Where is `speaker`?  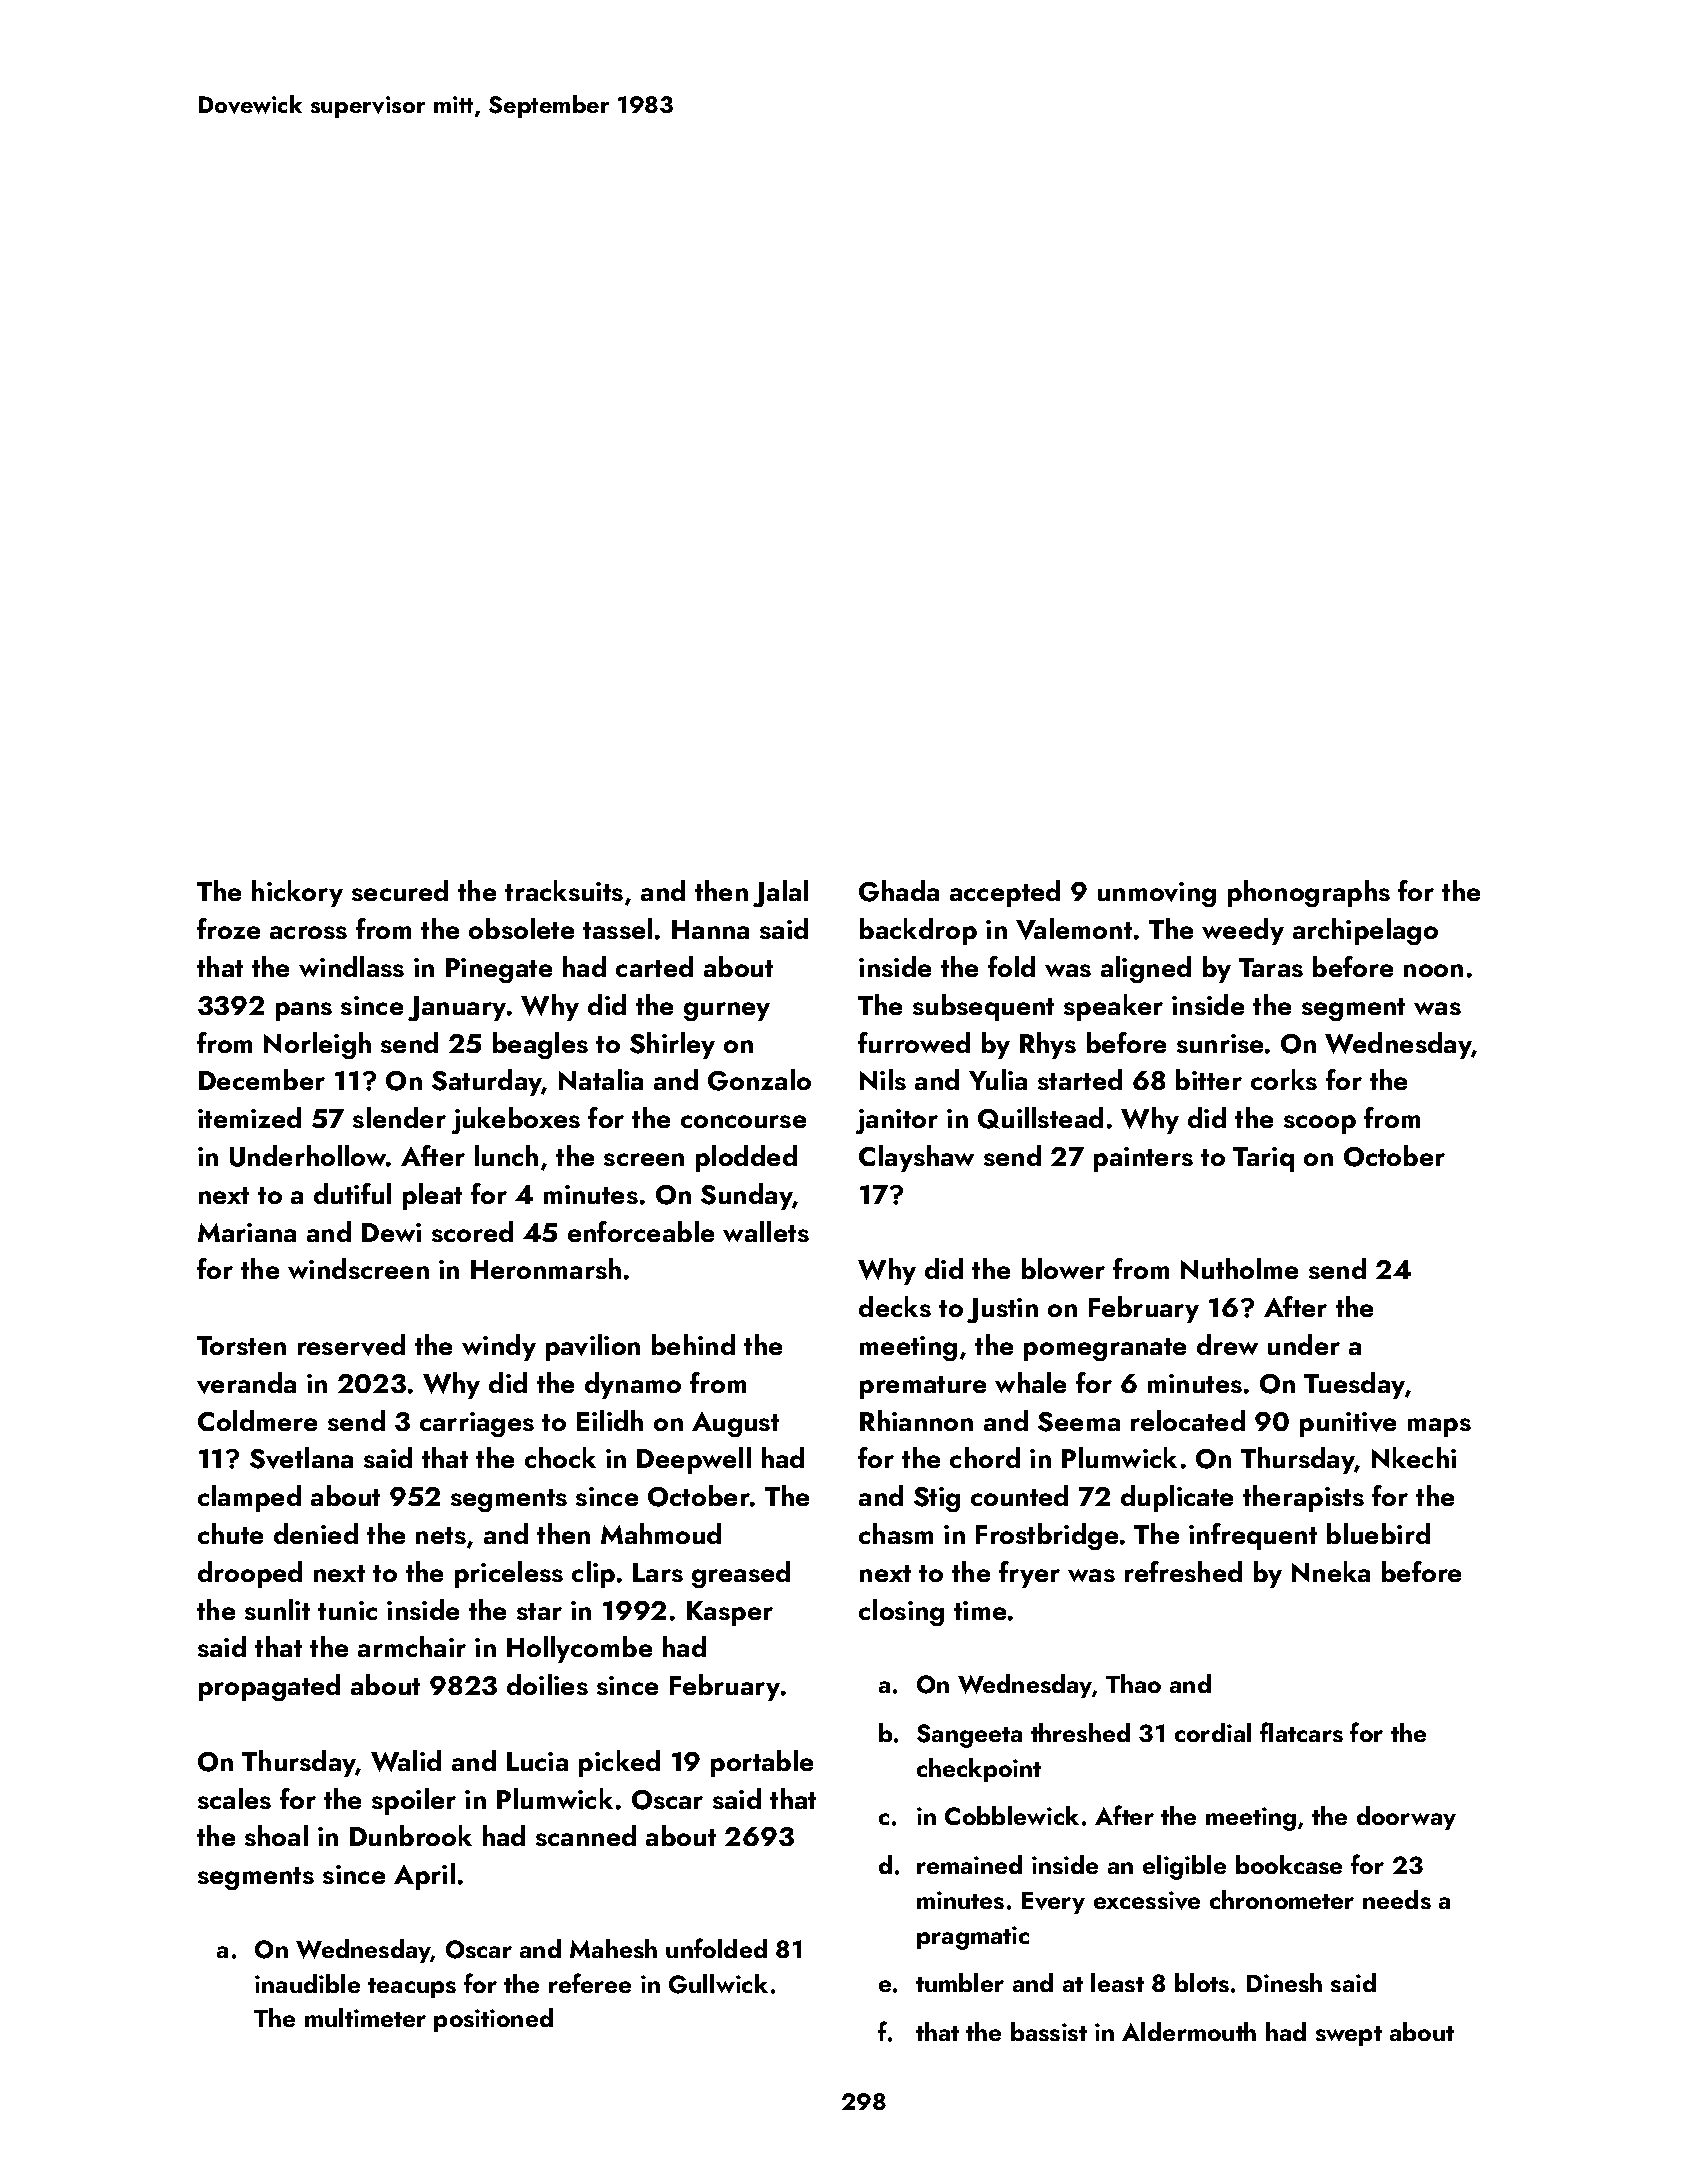 speaker is located at coordinates (1113, 1007).
